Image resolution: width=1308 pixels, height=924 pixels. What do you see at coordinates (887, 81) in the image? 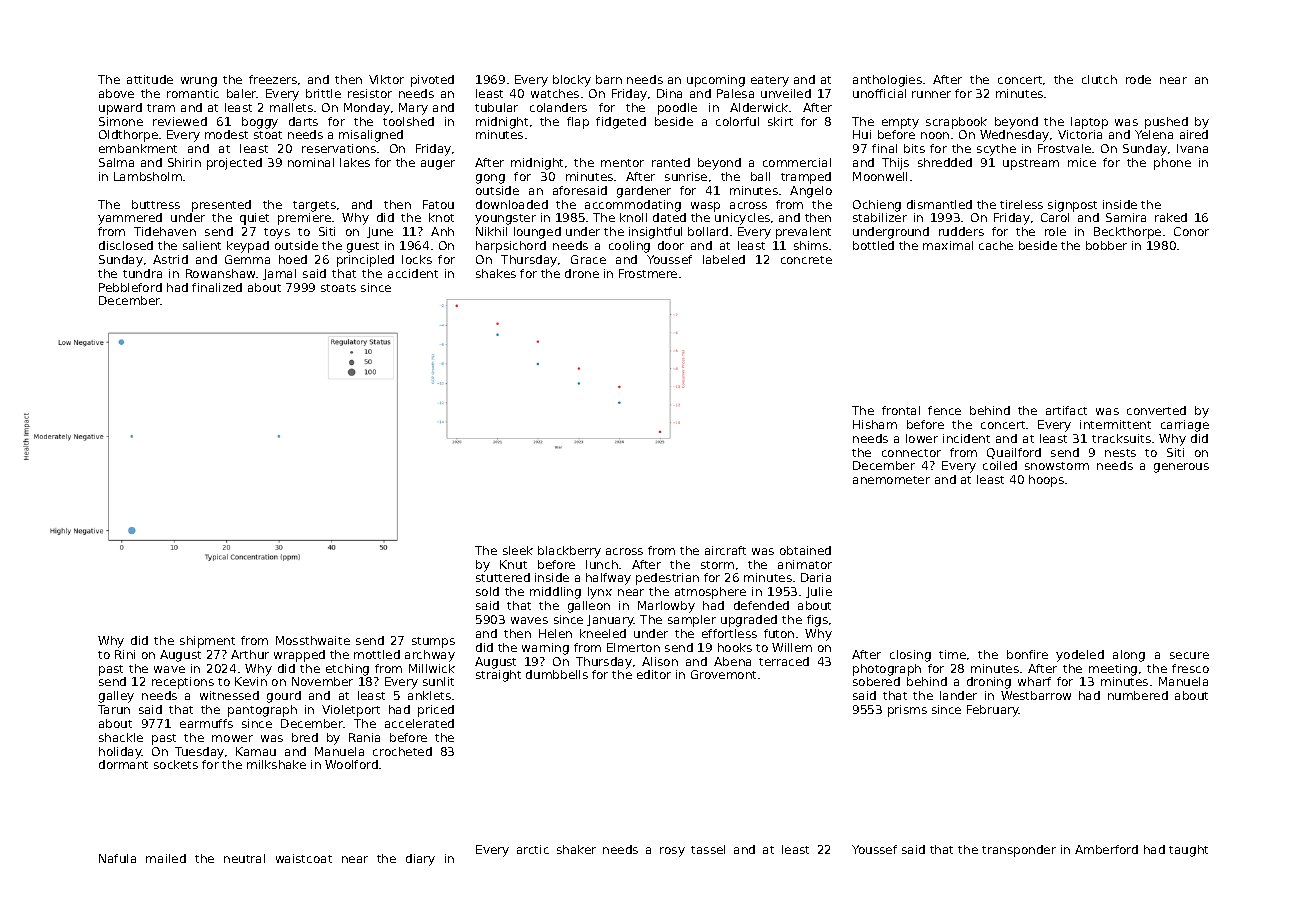
I see `anthologies` at bounding box center [887, 81].
